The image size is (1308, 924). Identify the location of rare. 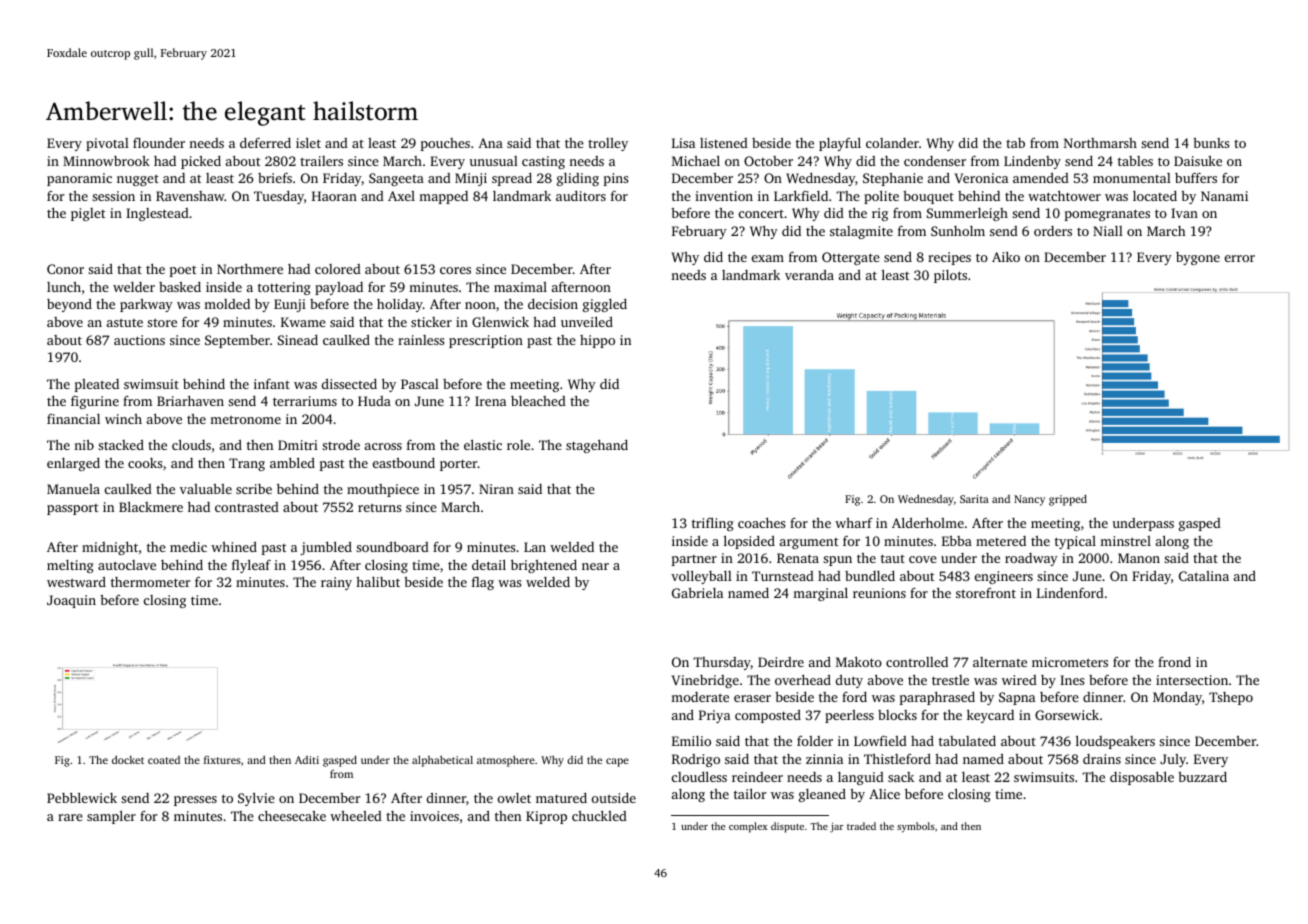
(70, 817).
